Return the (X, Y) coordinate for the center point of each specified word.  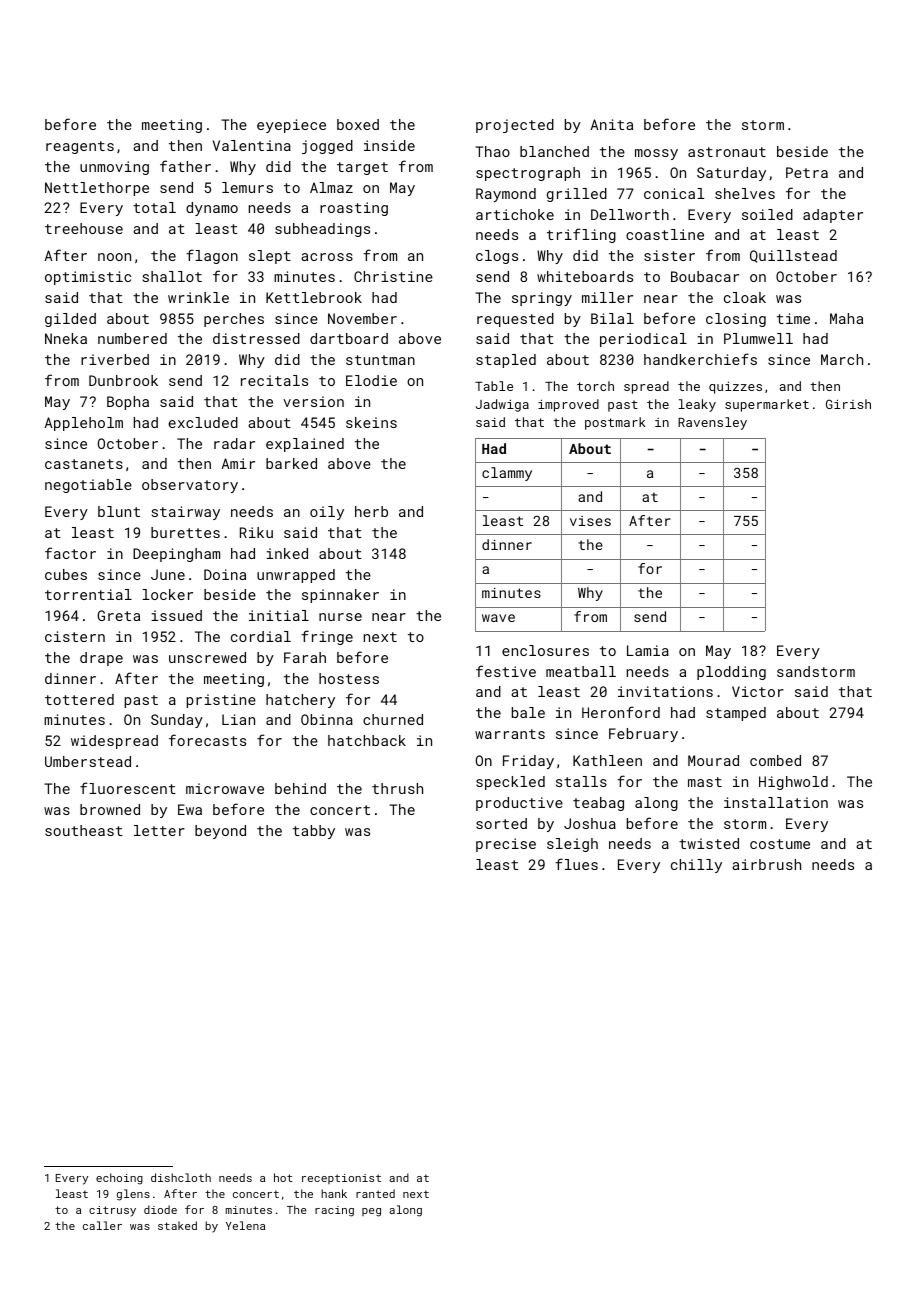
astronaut (727, 152)
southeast (84, 830)
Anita (611, 124)
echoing (119, 1179)
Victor (758, 691)
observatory (190, 486)
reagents (80, 147)
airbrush (766, 864)
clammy (507, 474)
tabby (314, 832)
